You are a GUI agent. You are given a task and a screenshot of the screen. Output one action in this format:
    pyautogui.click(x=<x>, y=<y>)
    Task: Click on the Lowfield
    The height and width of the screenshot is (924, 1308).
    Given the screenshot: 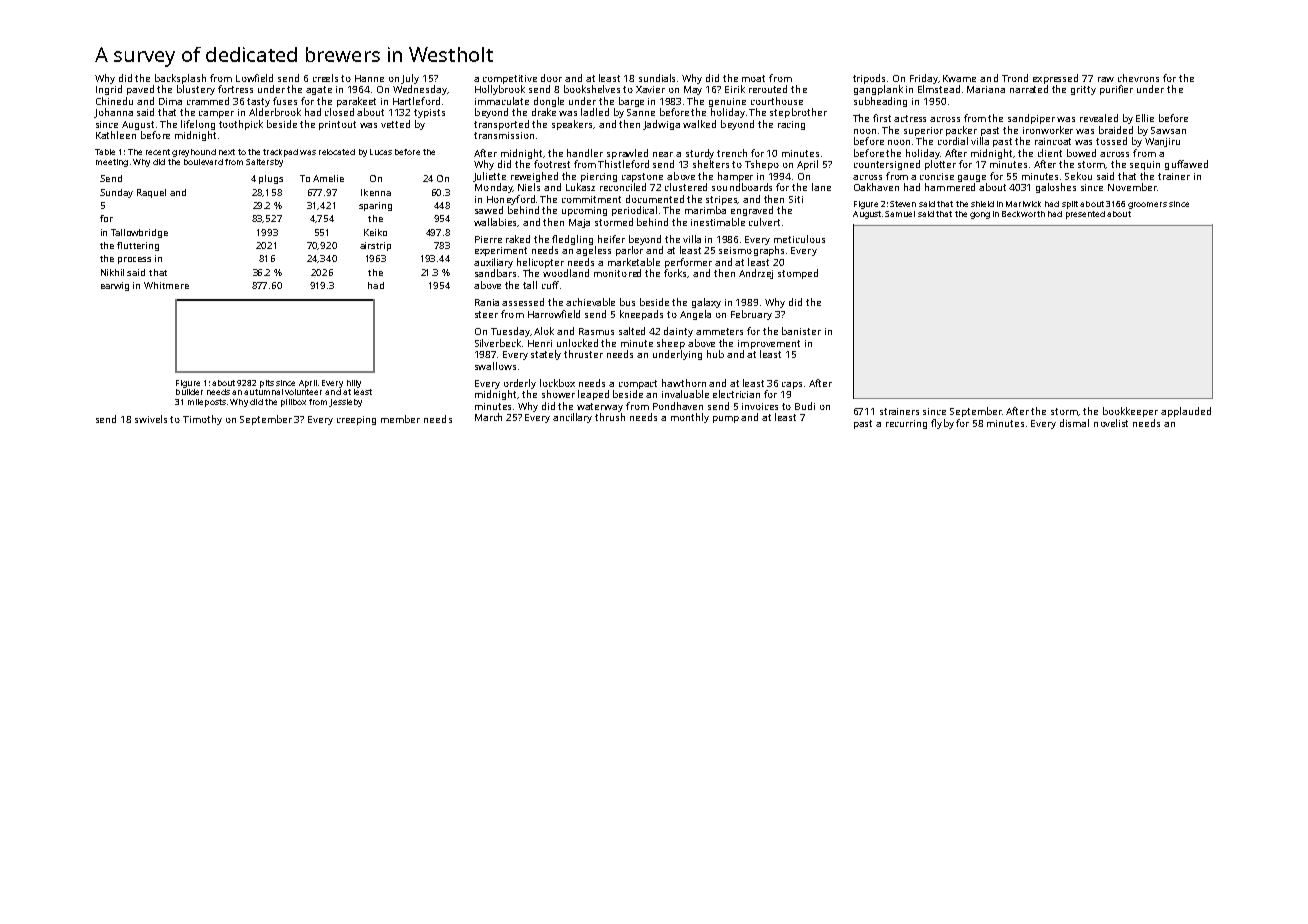 What is the action you would take?
    pyautogui.click(x=254, y=78)
